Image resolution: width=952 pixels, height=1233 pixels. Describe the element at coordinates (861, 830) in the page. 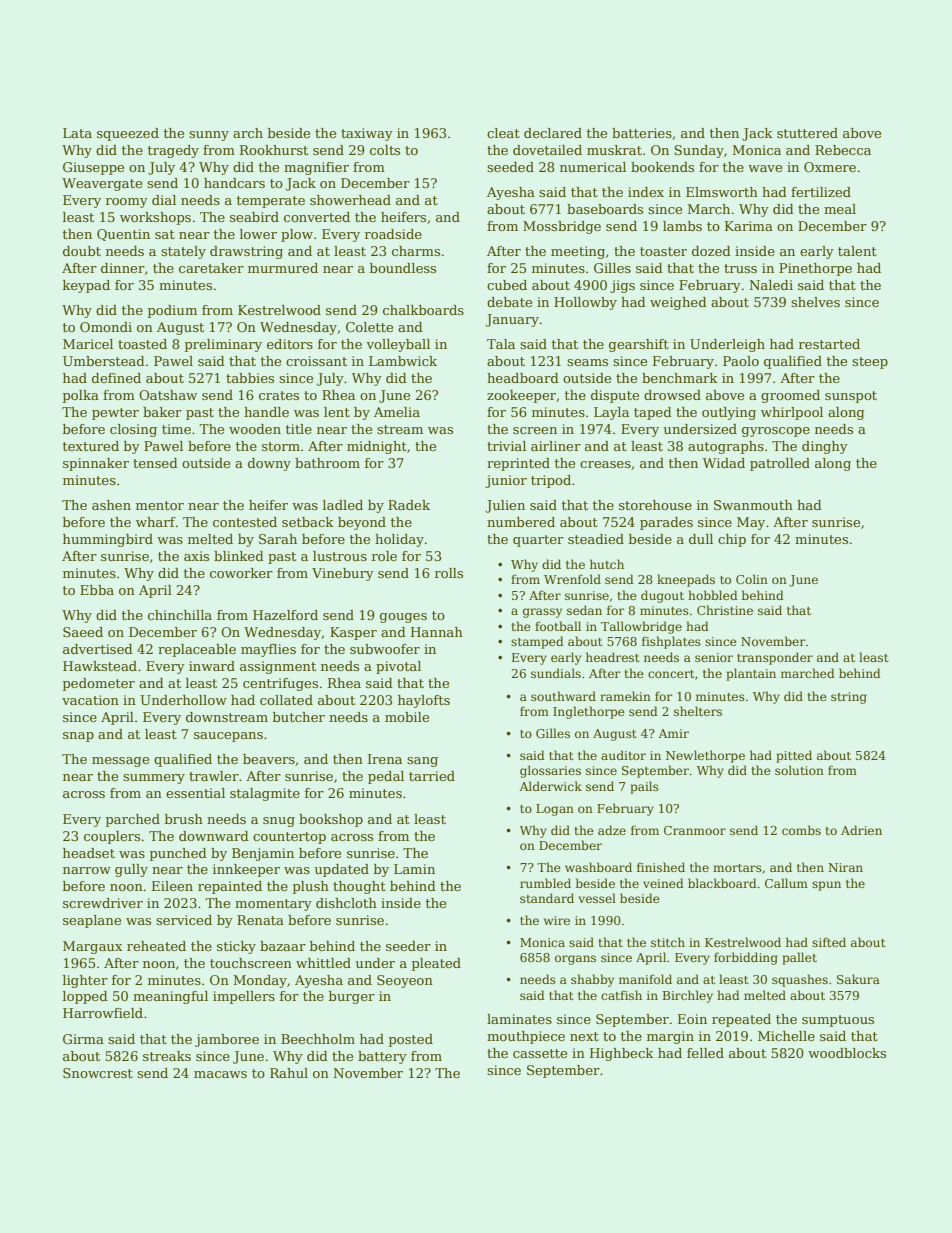

I see `Adrien` at that location.
